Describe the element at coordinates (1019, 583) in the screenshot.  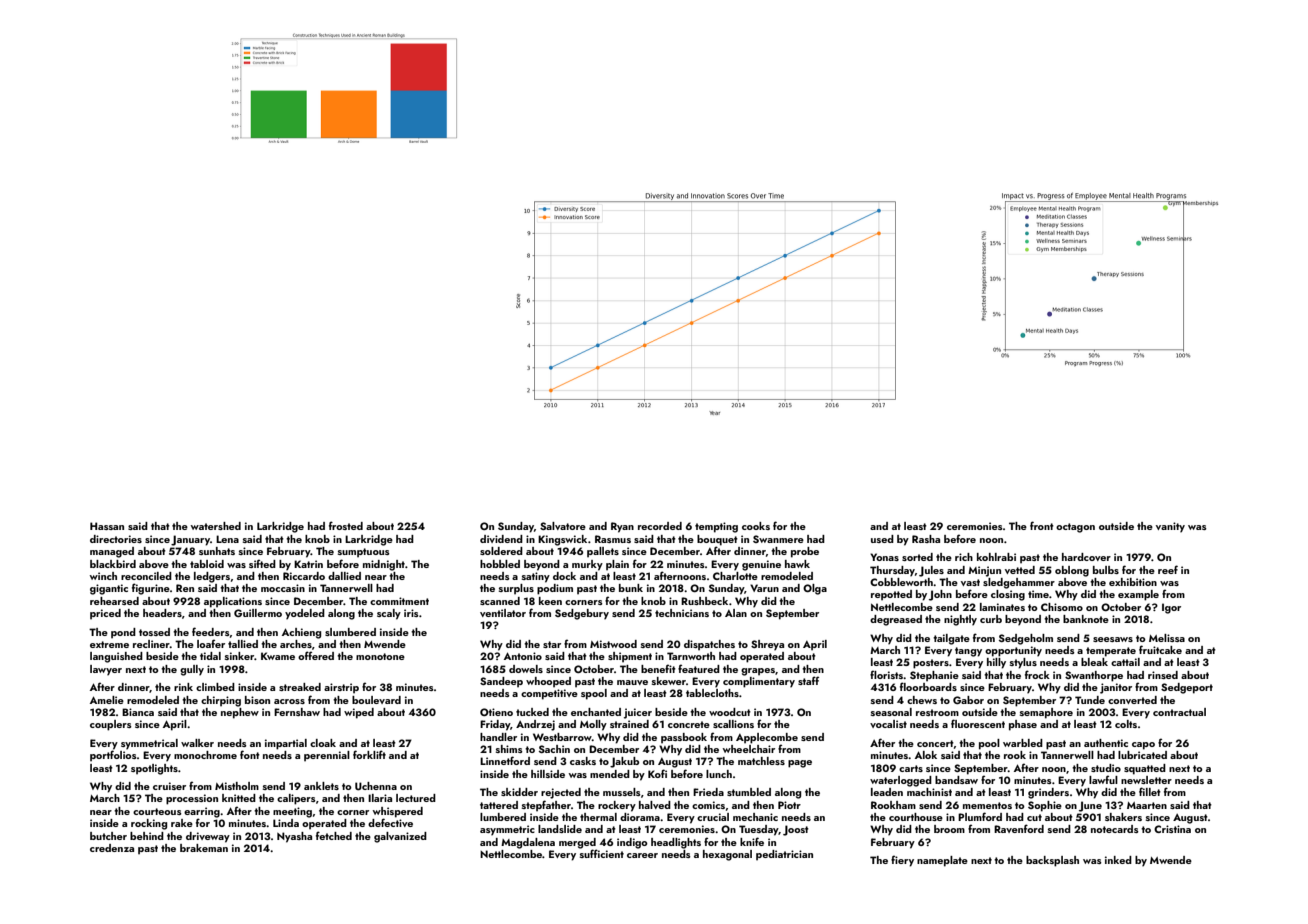
I see `sledgehammer` at that location.
